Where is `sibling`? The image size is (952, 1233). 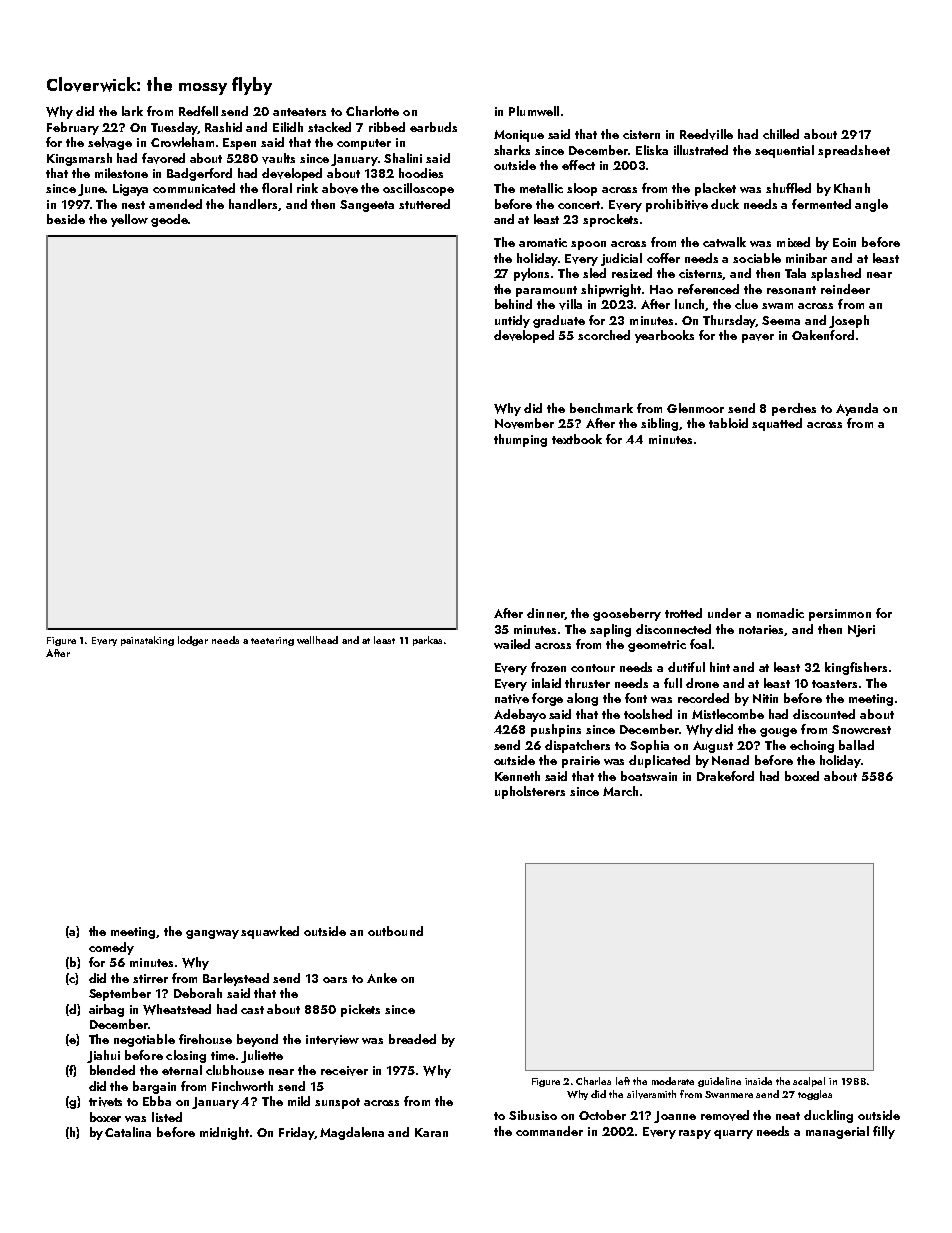 sibling is located at coordinates (659, 424).
